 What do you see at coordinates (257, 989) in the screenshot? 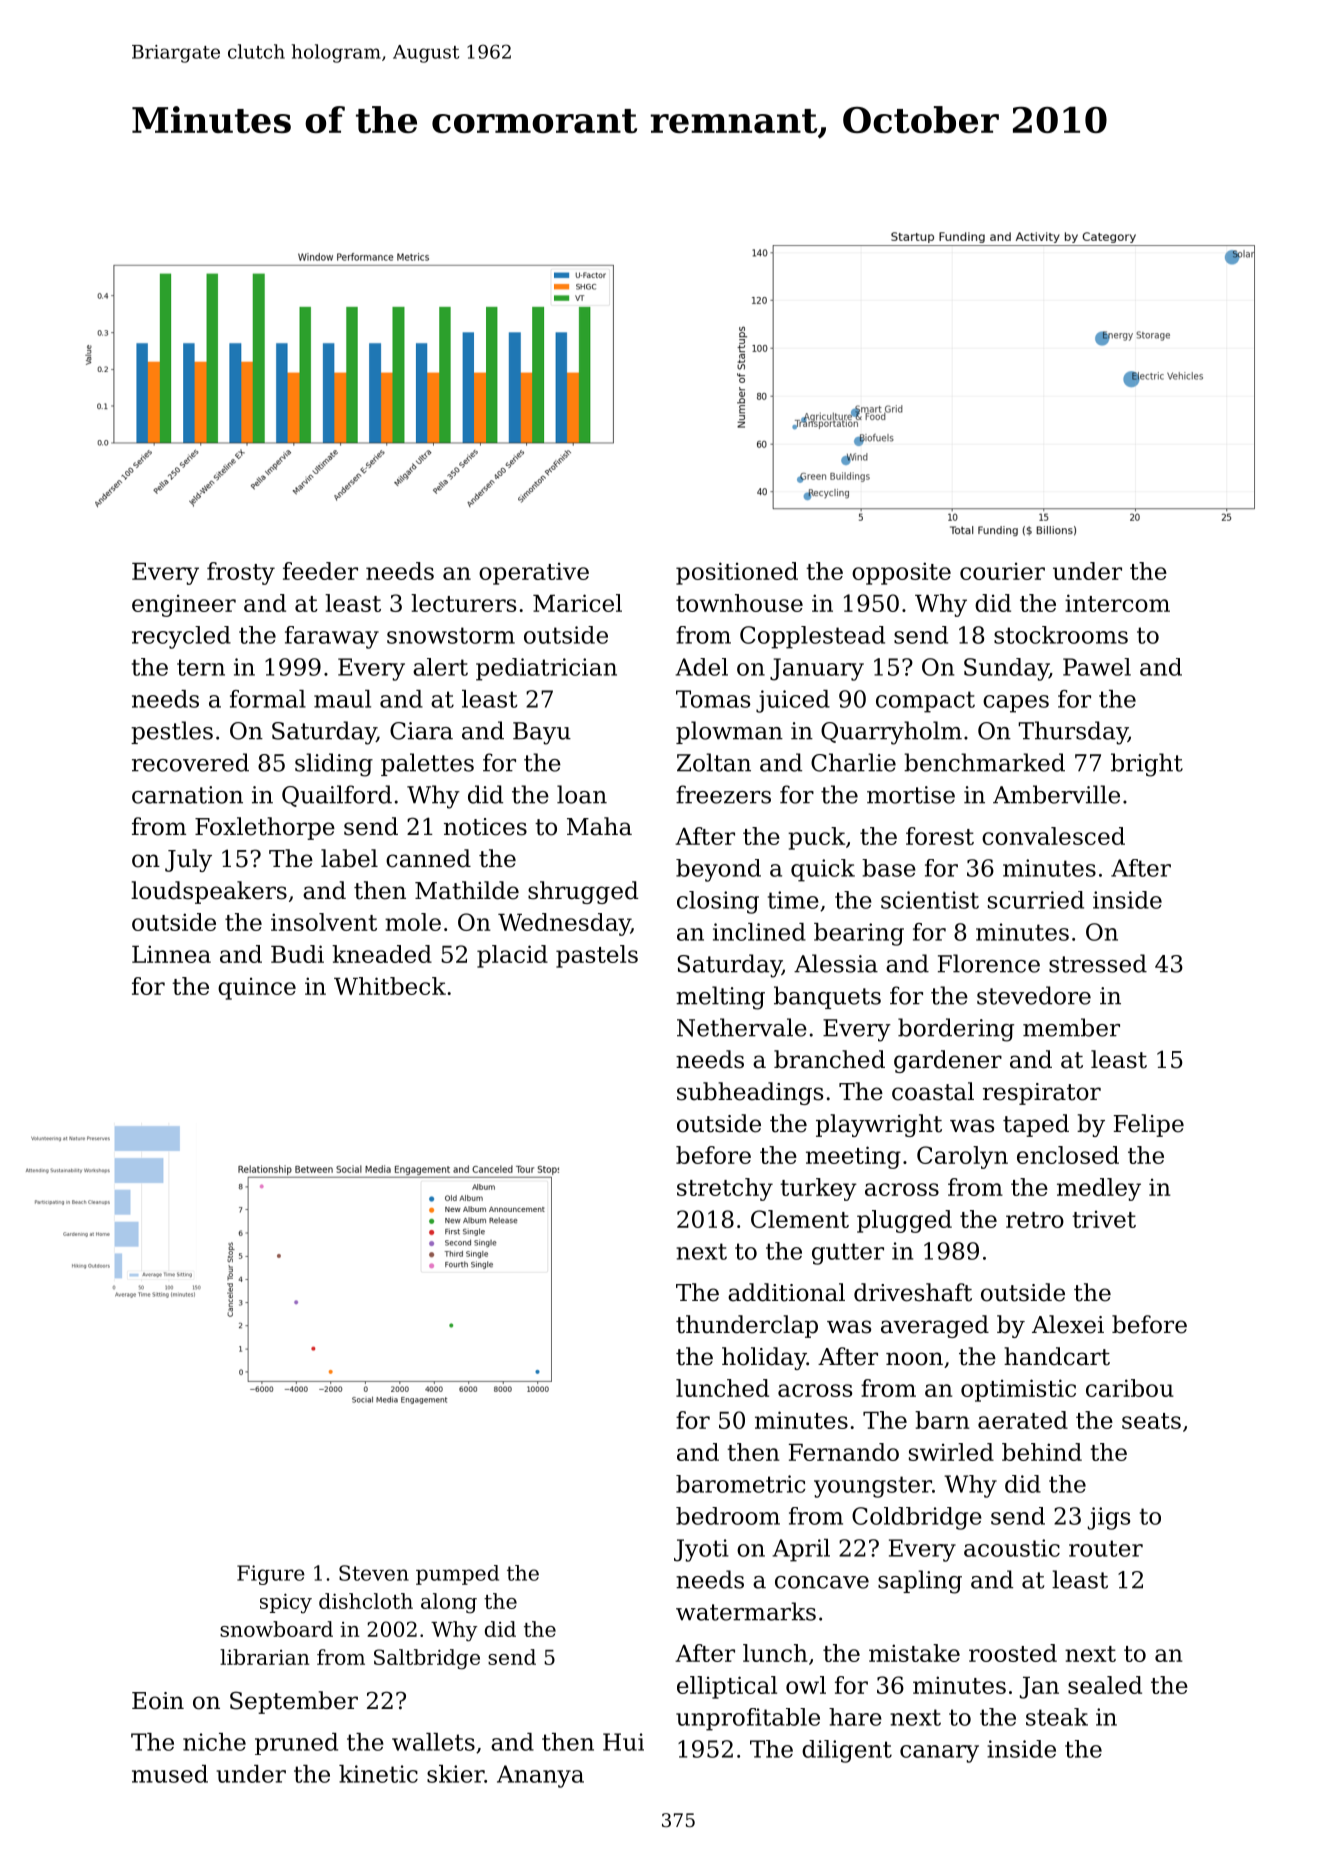
I see `quince` at bounding box center [257, 989].
